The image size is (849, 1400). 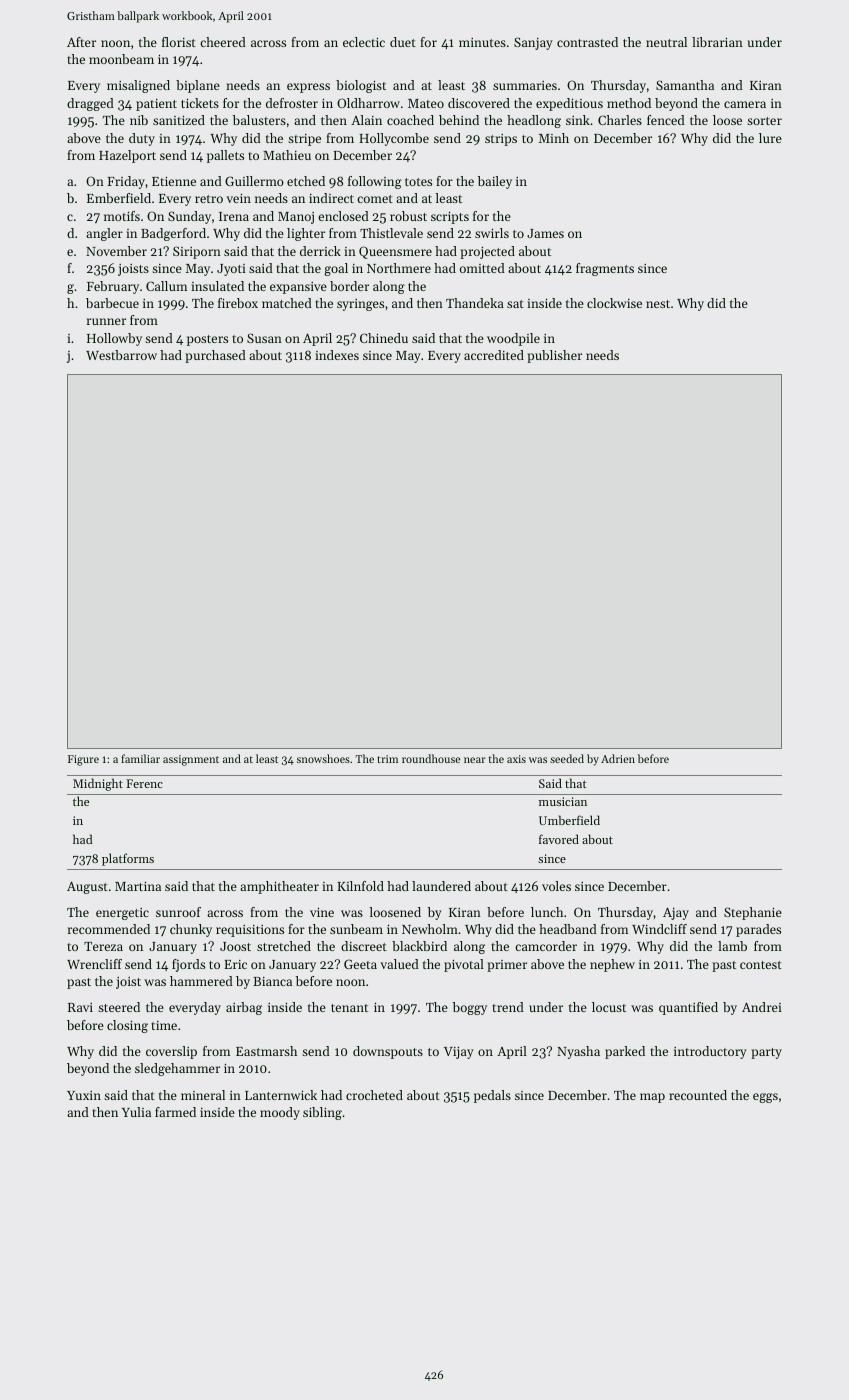 What do you see at coordinates (337, 355) in the document?
I see `indexes` at bounding box center [337, 355].
